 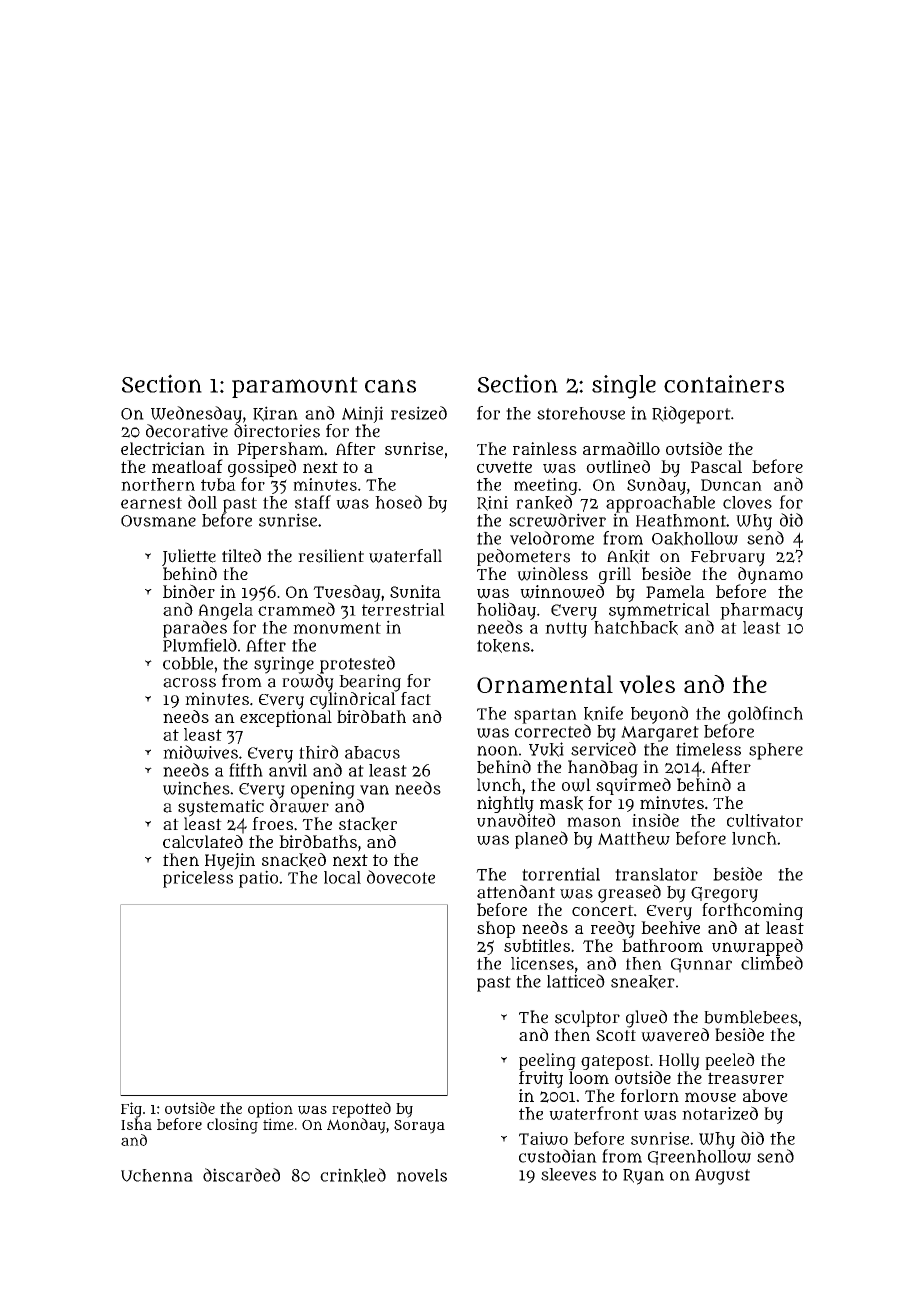 I want to click on cans, so click(x=390, y=386).
